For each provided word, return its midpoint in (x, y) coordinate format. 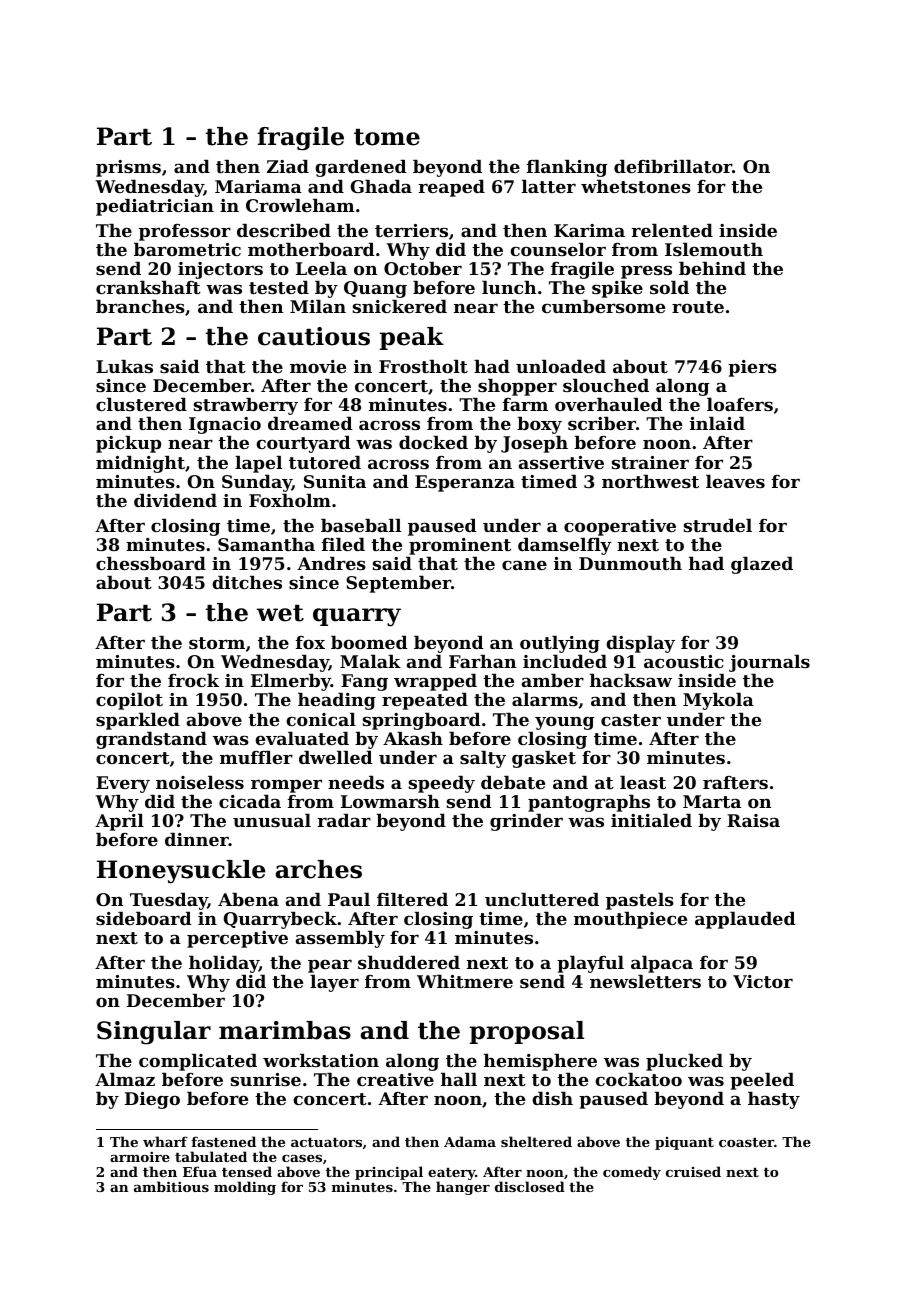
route (698, 307)
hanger (463, 1188)
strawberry (246, 406)
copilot (129, 701)
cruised (693, 1171)
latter (549, 186)
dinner (197, 839)
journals (769, 663)
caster (631, 720)
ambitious (171, 1186)
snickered (400, 306)
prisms (128, 168)
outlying (560, 644)
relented (672, 230)
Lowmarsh (390, 801)
